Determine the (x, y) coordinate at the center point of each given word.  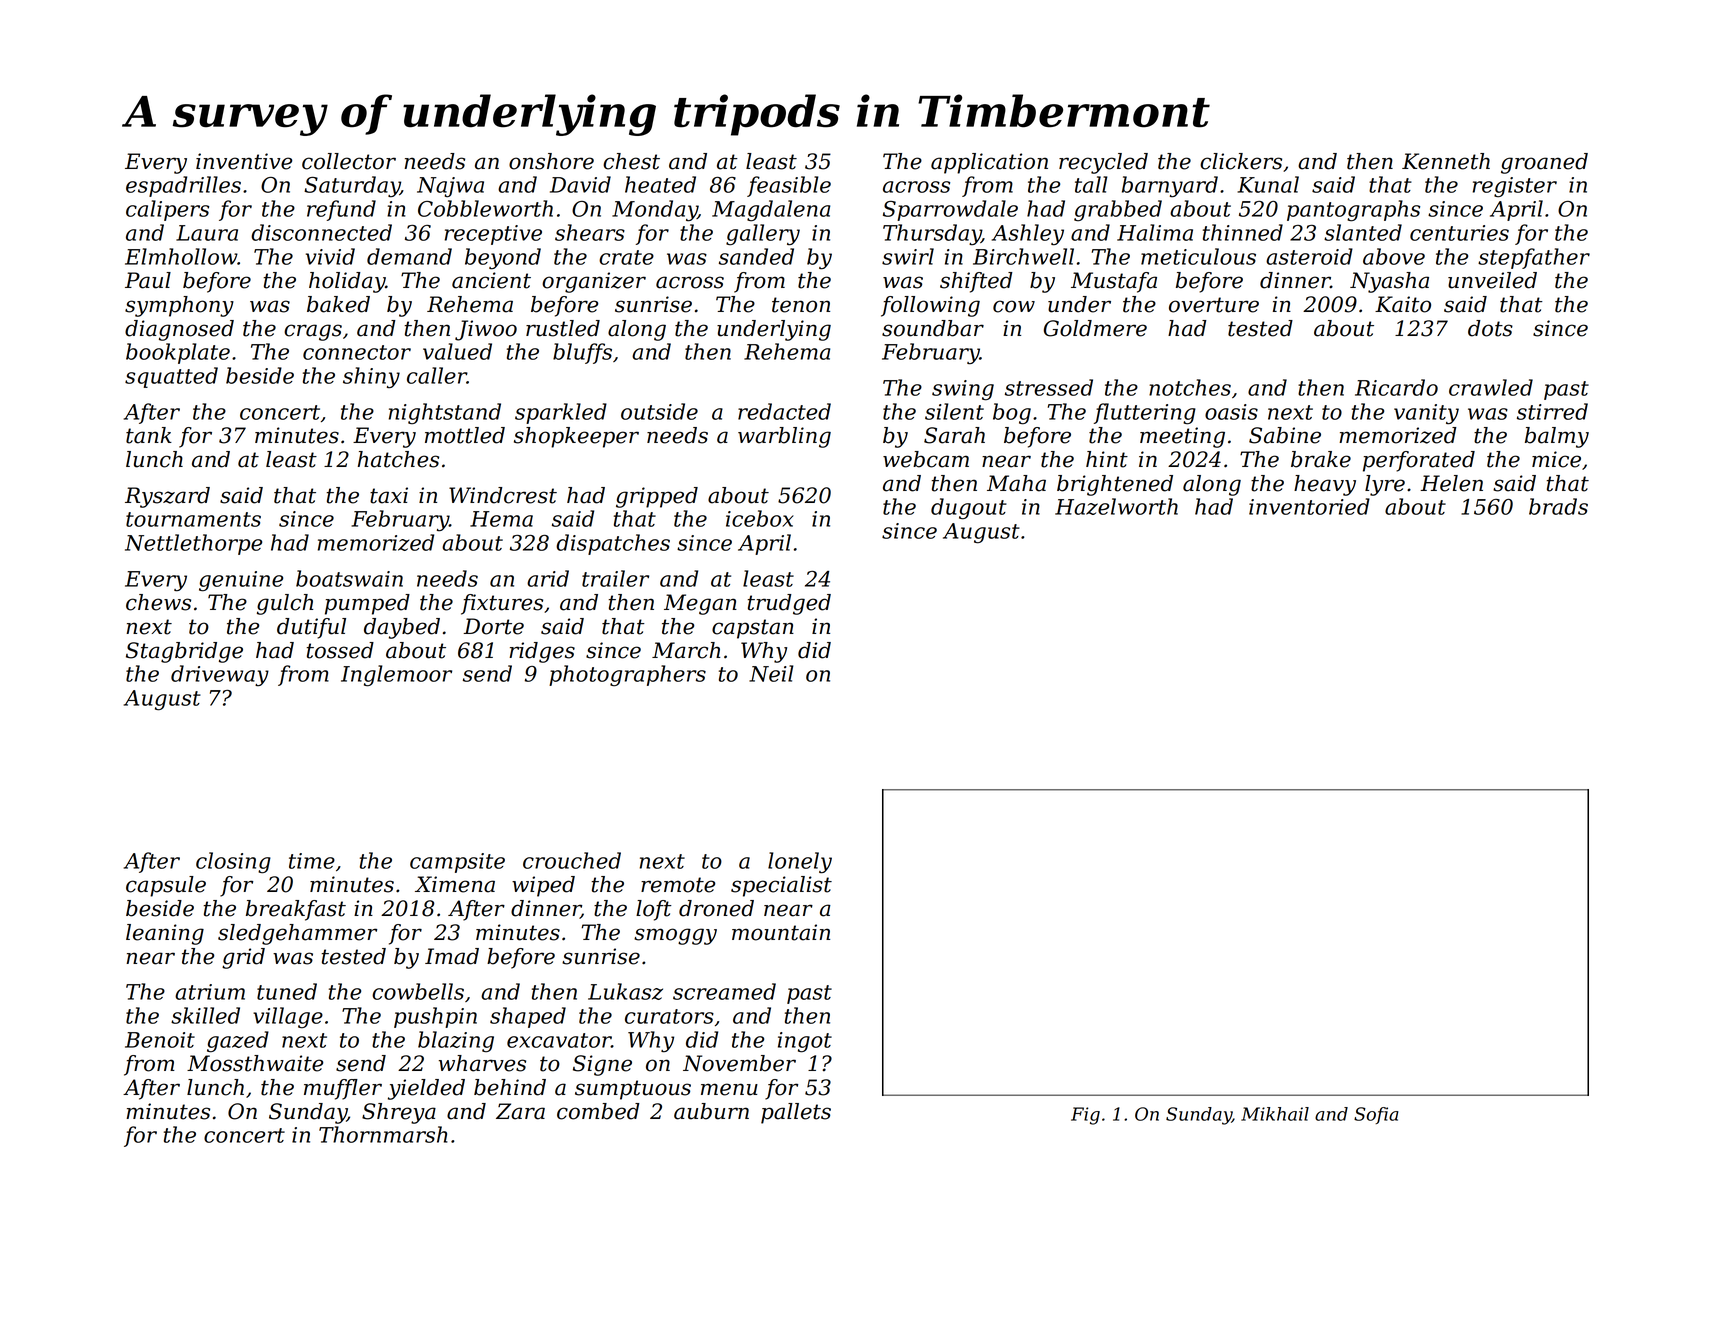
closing (233, 863)
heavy (1325, 485)
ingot (805, 1042)
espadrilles (183, 186)
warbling (784, 437)
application (989, 163)
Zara (520, 1111)
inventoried (1309, 506)
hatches (398, 459)
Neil (771, 673)
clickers (1241, 161)
